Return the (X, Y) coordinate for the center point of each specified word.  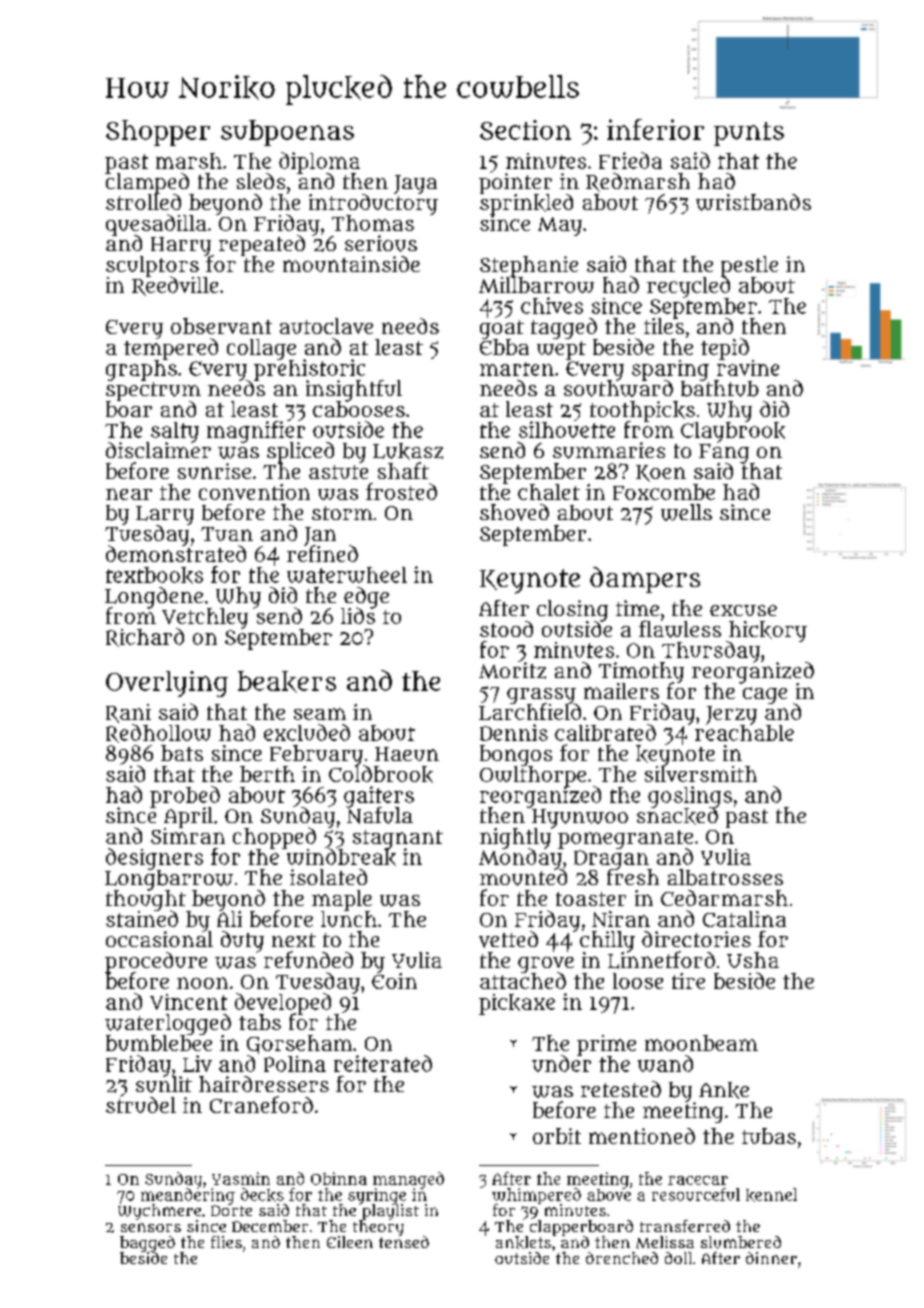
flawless (680, 629)
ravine (748, 368)
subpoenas (287, 133)
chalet (549, 492)
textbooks (154, 575)
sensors (151, 1227)
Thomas (373, 223)
